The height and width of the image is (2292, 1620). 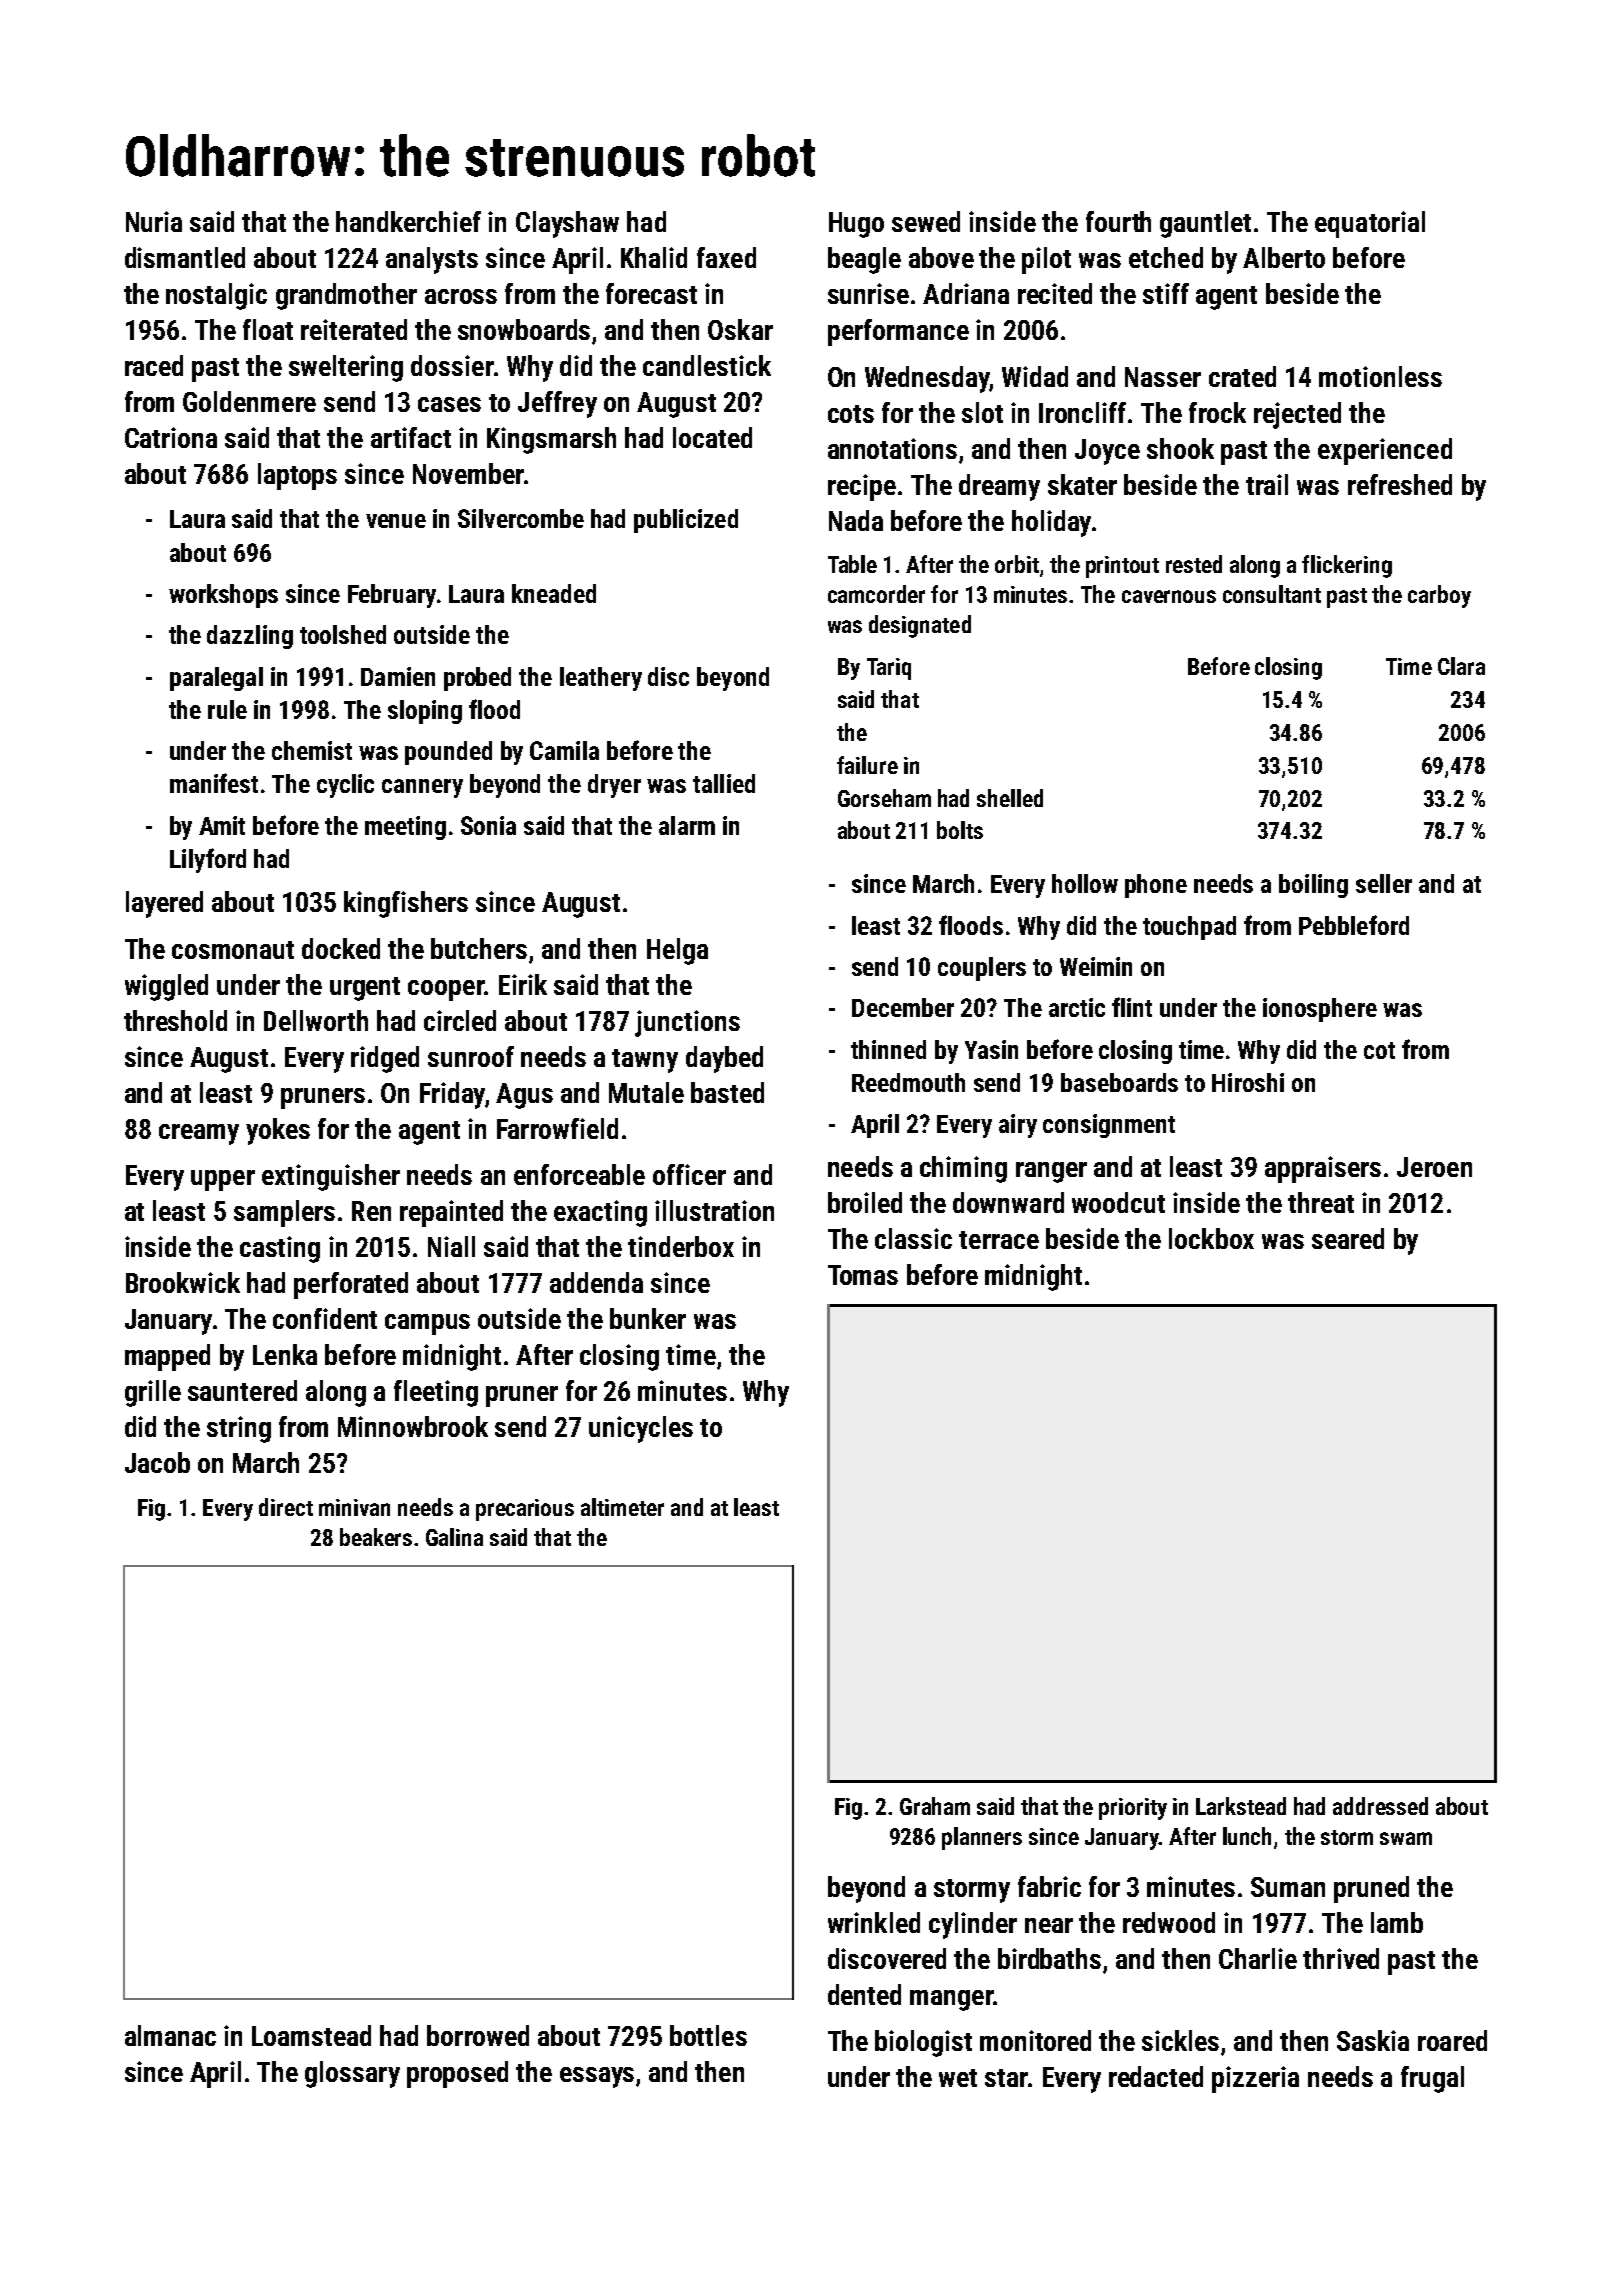 I want to click on manifest, so click(x=214, y=783).
